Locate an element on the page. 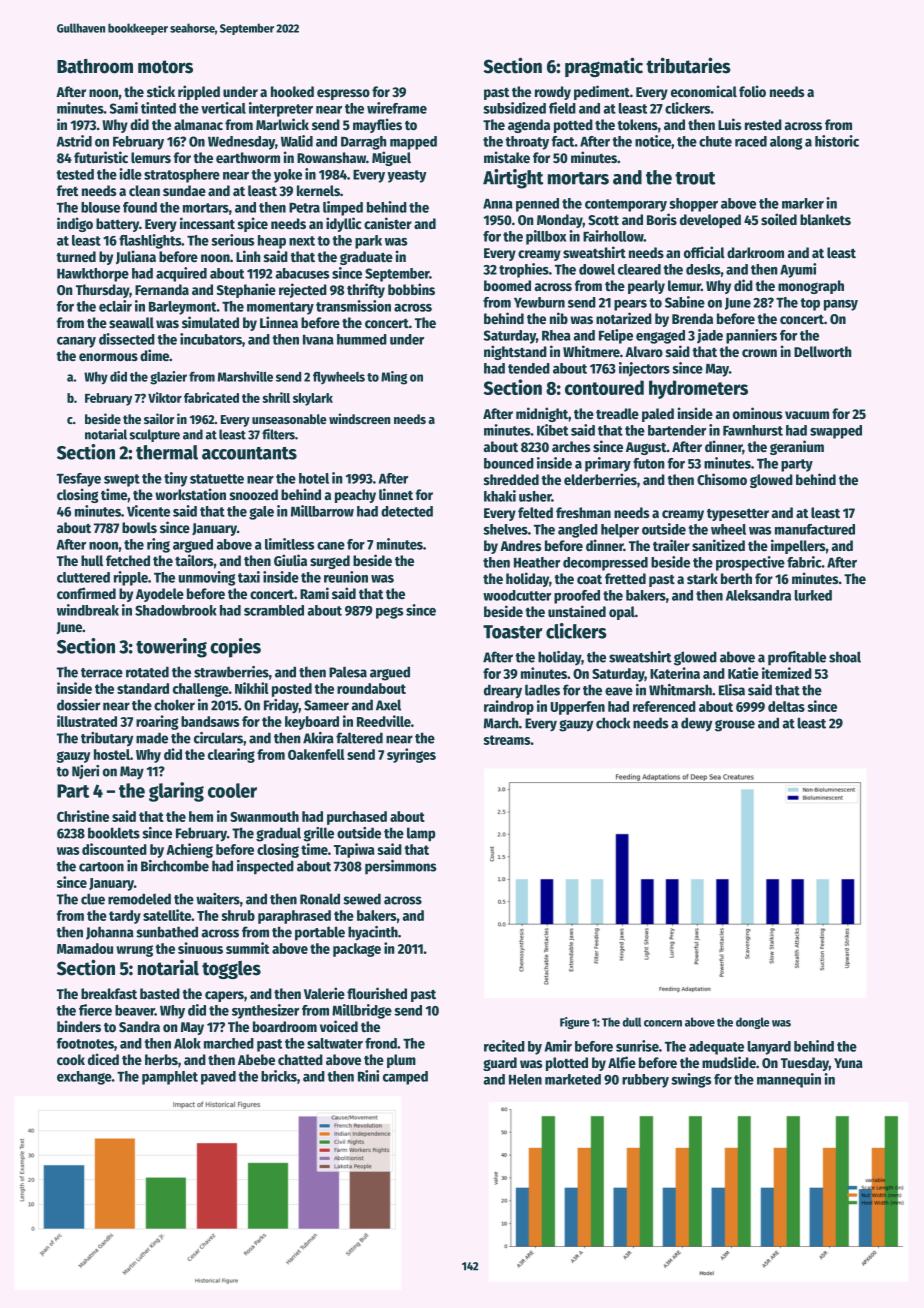 The image size is (924, 1308). tributaries is located at coordinates (688, 65).
